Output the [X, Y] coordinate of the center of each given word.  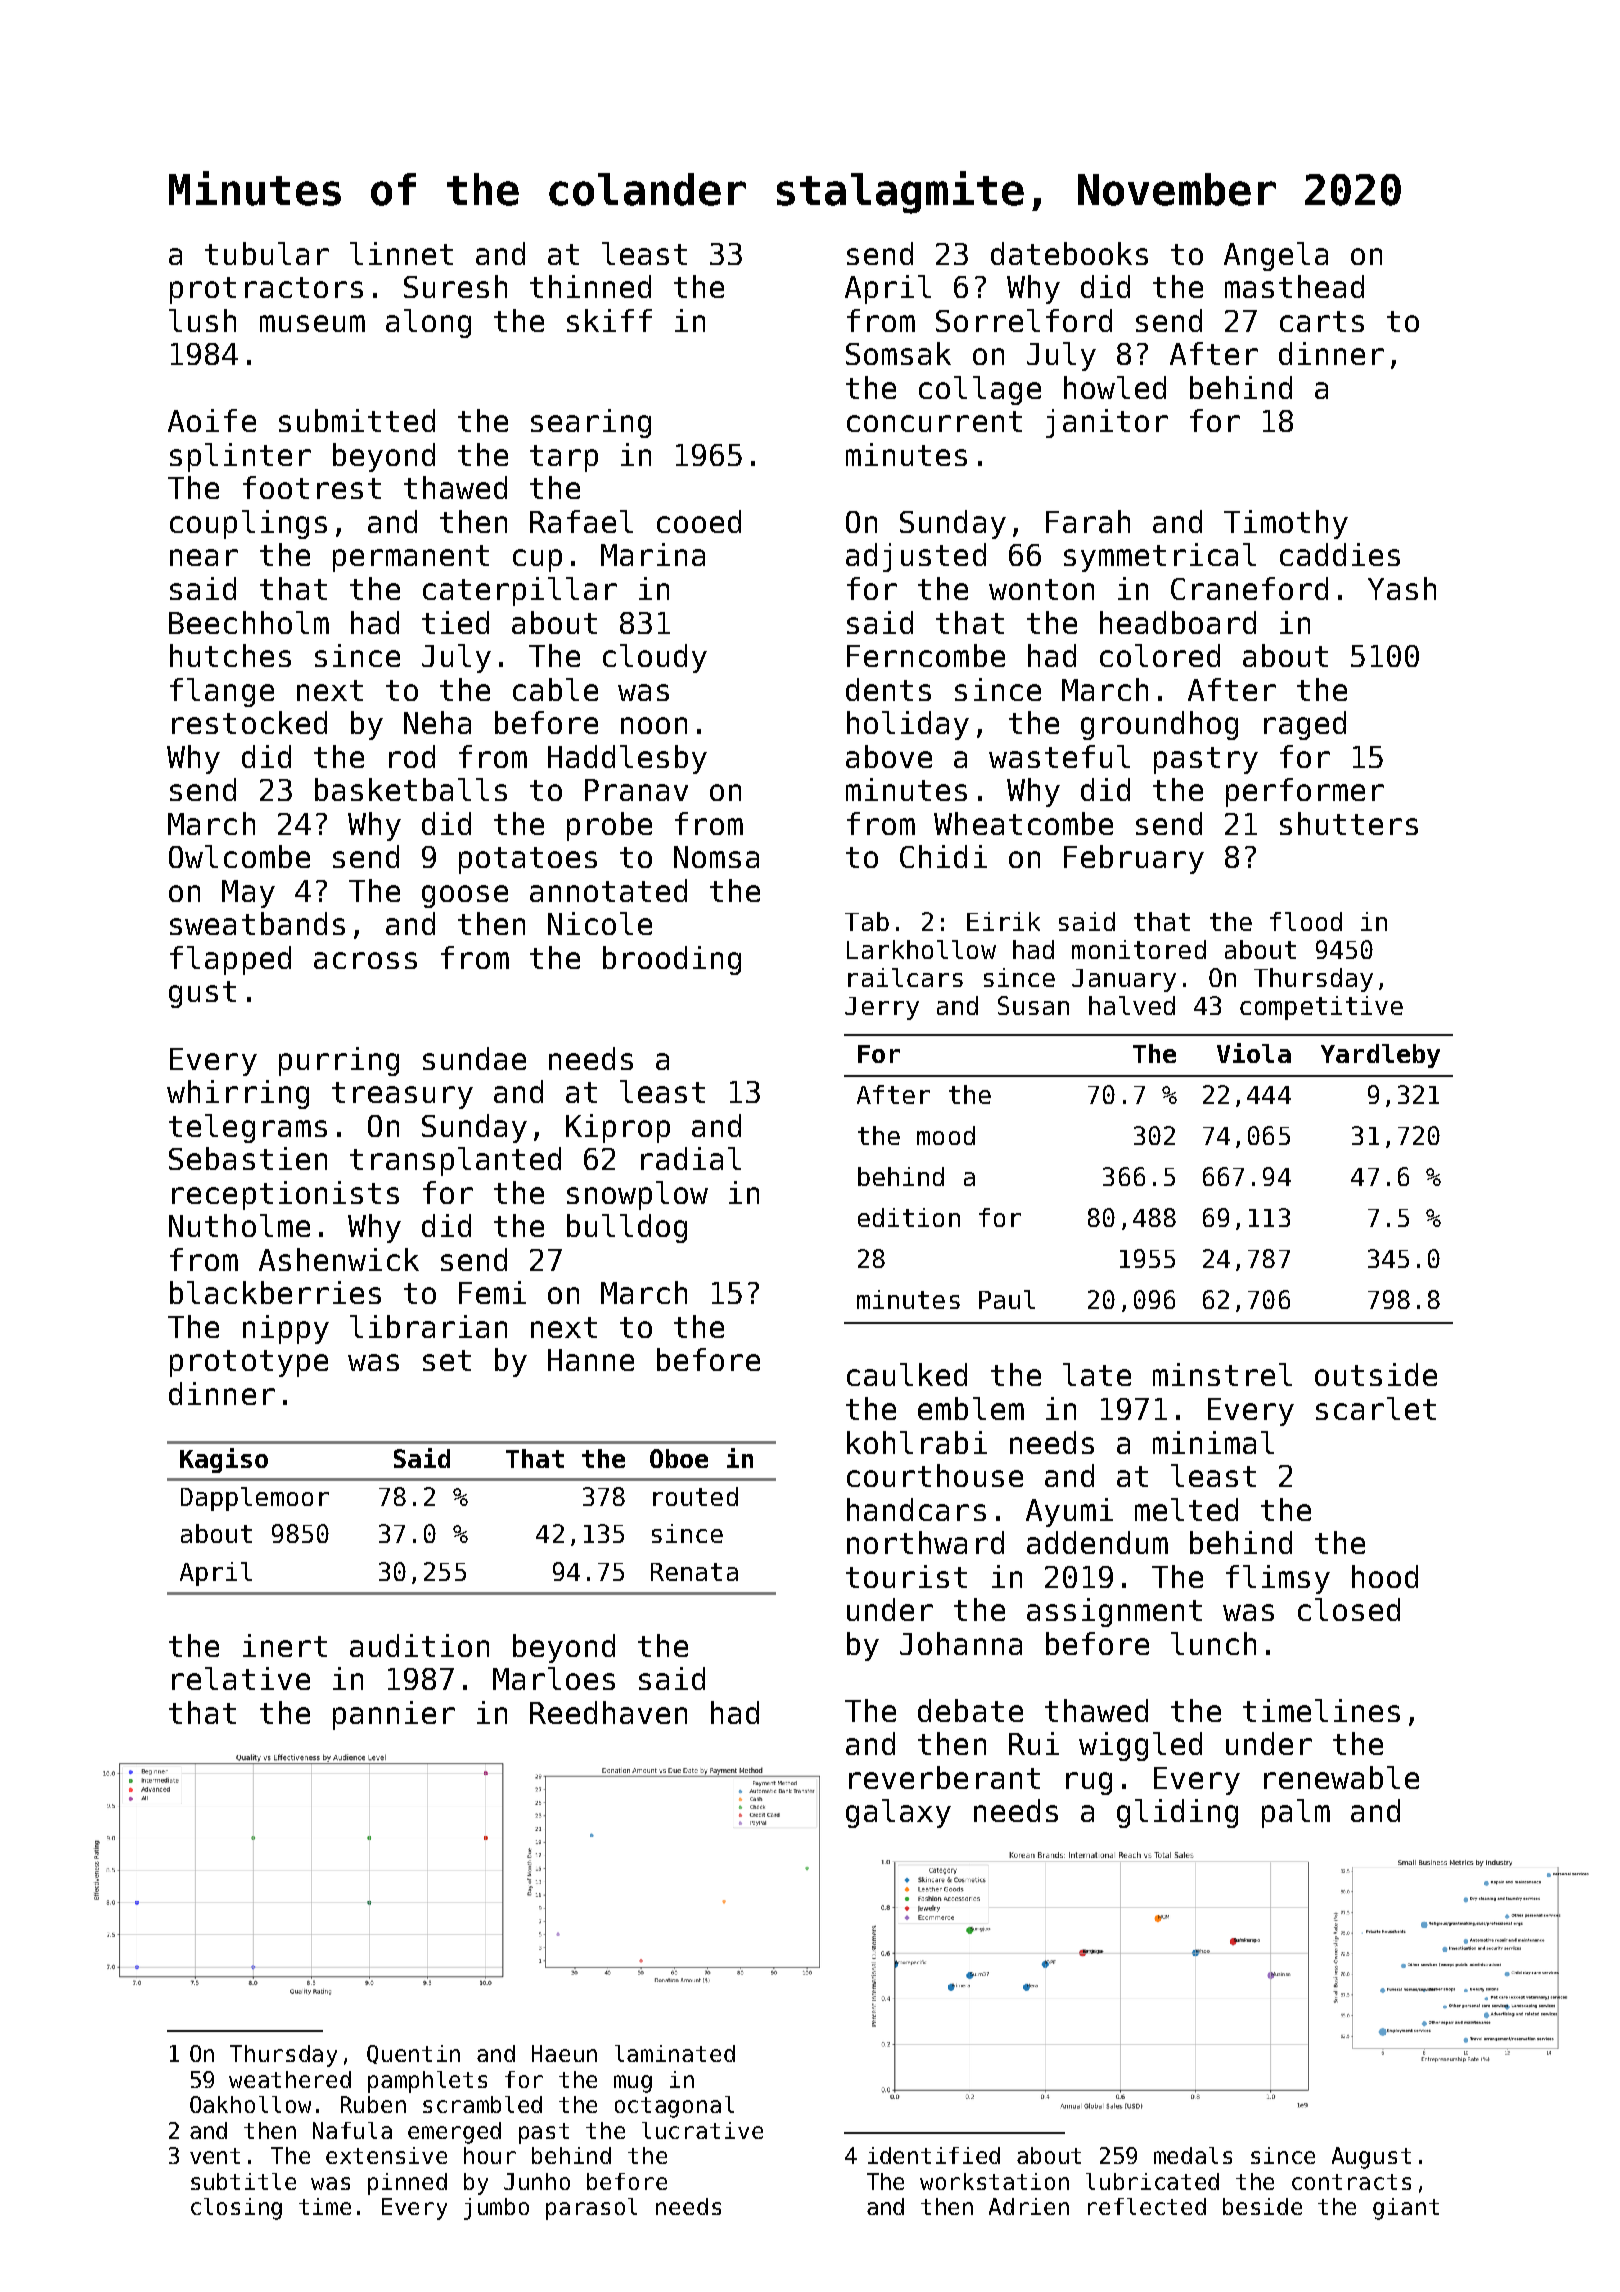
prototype [249, 1363]
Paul [1007, 1299]
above [889, 756]
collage [980, 390]
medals [1193, 2155]
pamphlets [427, 2082]
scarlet [1376, 1408]
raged [1305, 725]
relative [241, 1678]
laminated [675, 2053]
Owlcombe [239, 856]
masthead [1294, 286]
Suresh [455, 286]
